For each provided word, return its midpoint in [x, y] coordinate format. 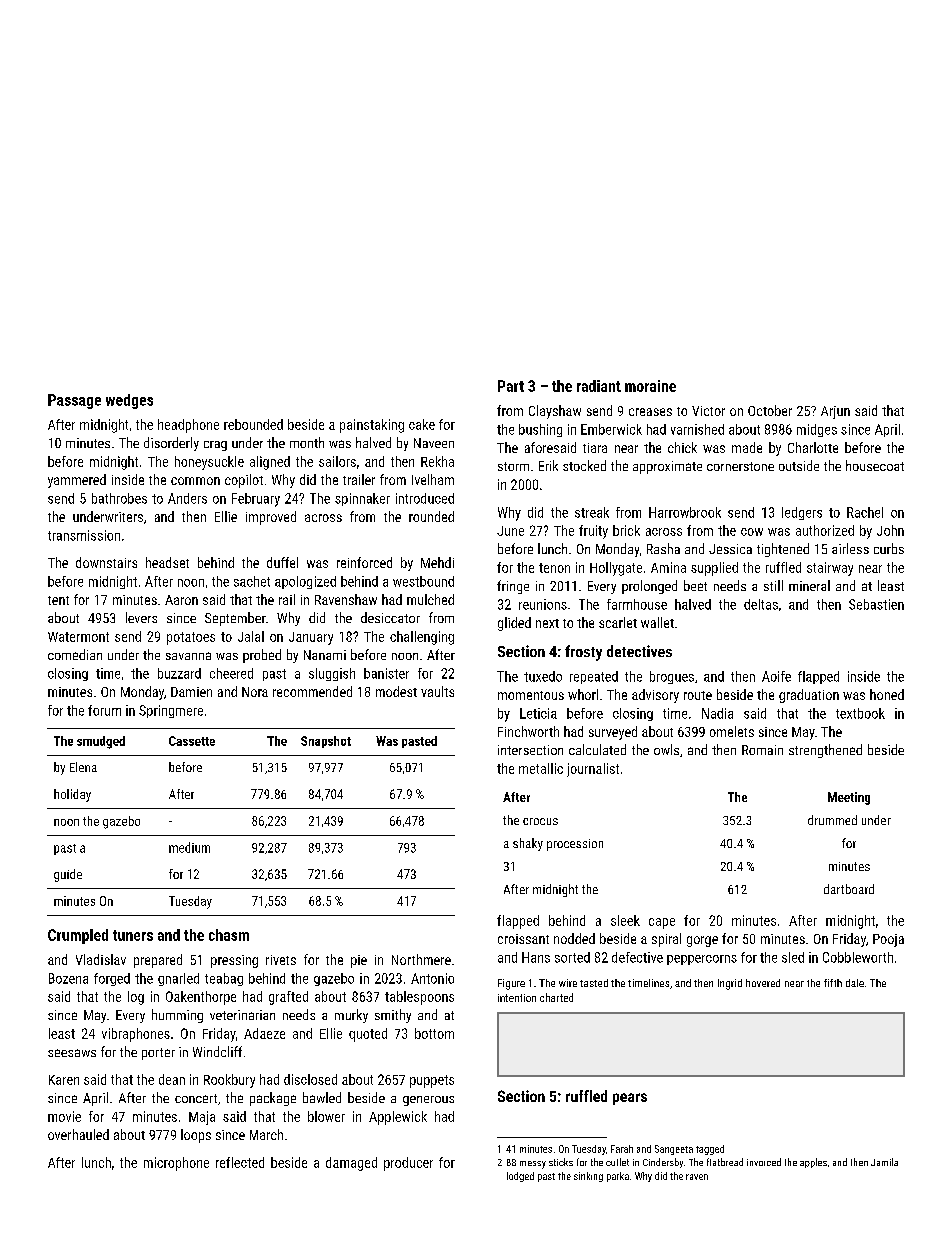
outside [799, 465]
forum [104, 710]
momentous [531, 695]
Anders [187, 498]
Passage [74, 401]
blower [326, 1116]
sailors [337, 461]
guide [68, 875]
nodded [574, 938]
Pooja [888, 940]
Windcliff [217, 1051]
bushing [540, 430]
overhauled [78, 1134]
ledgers [802, 513]
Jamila [884, 1162]
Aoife [776, 676]
